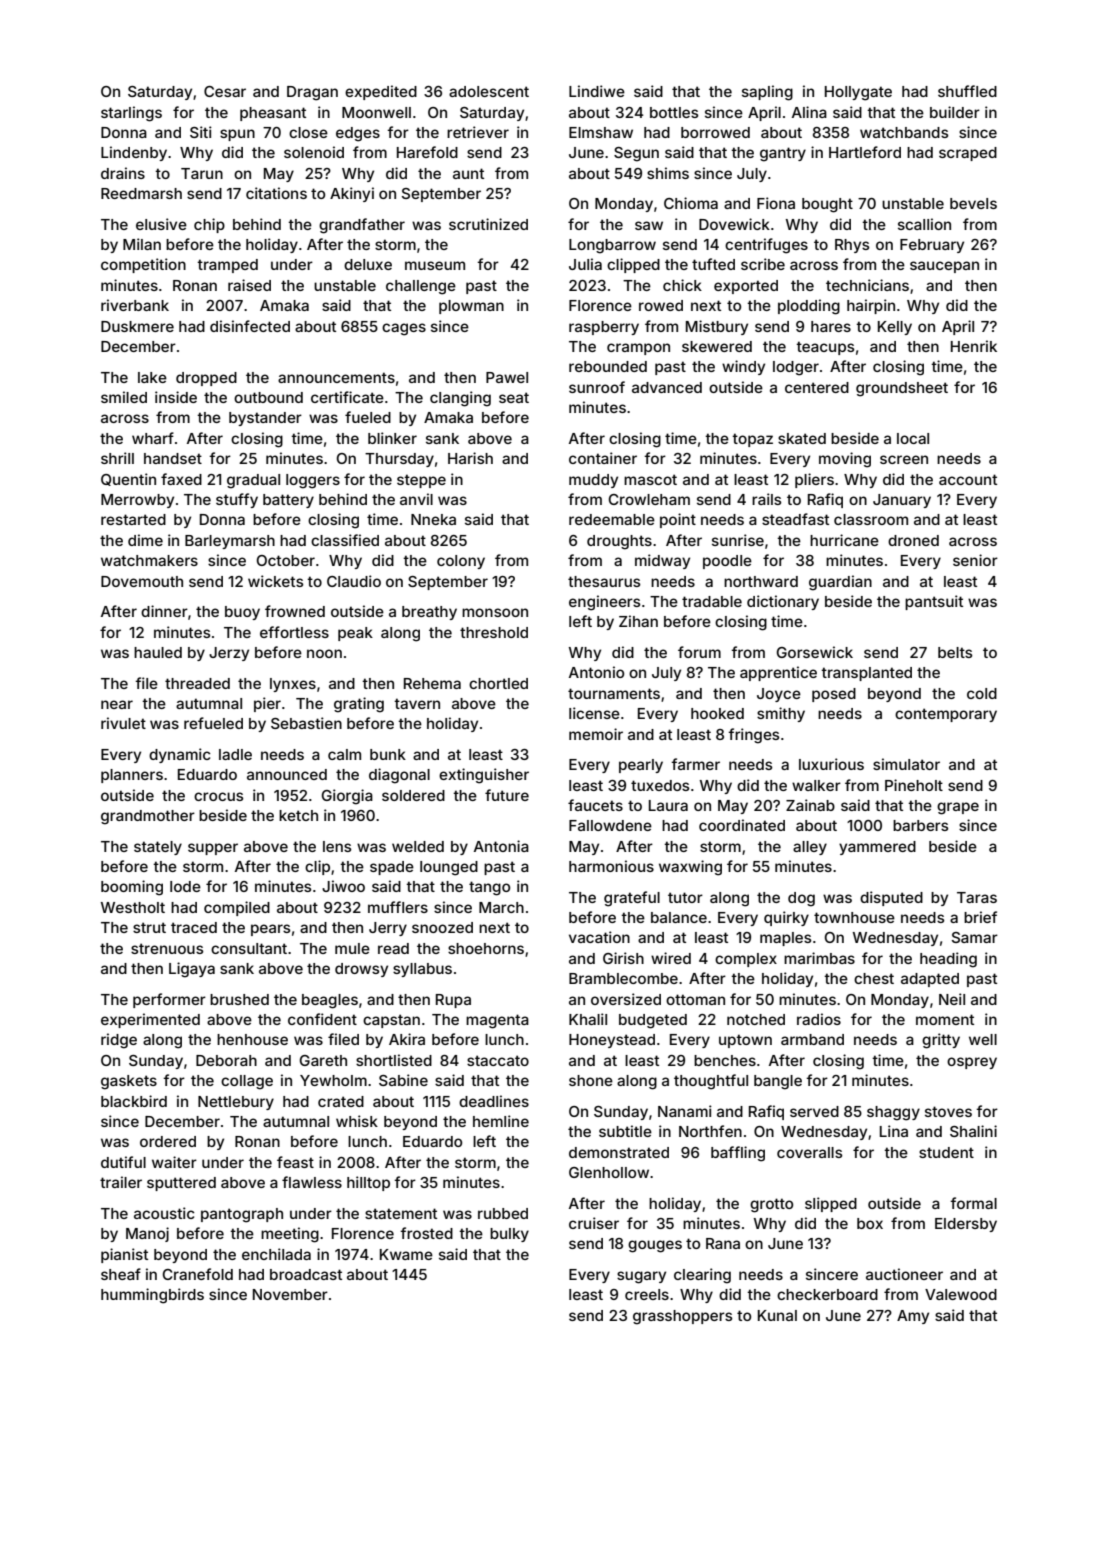  Describe the element at coordinates (604, 603) in the document. I see `engineers` at that location.
